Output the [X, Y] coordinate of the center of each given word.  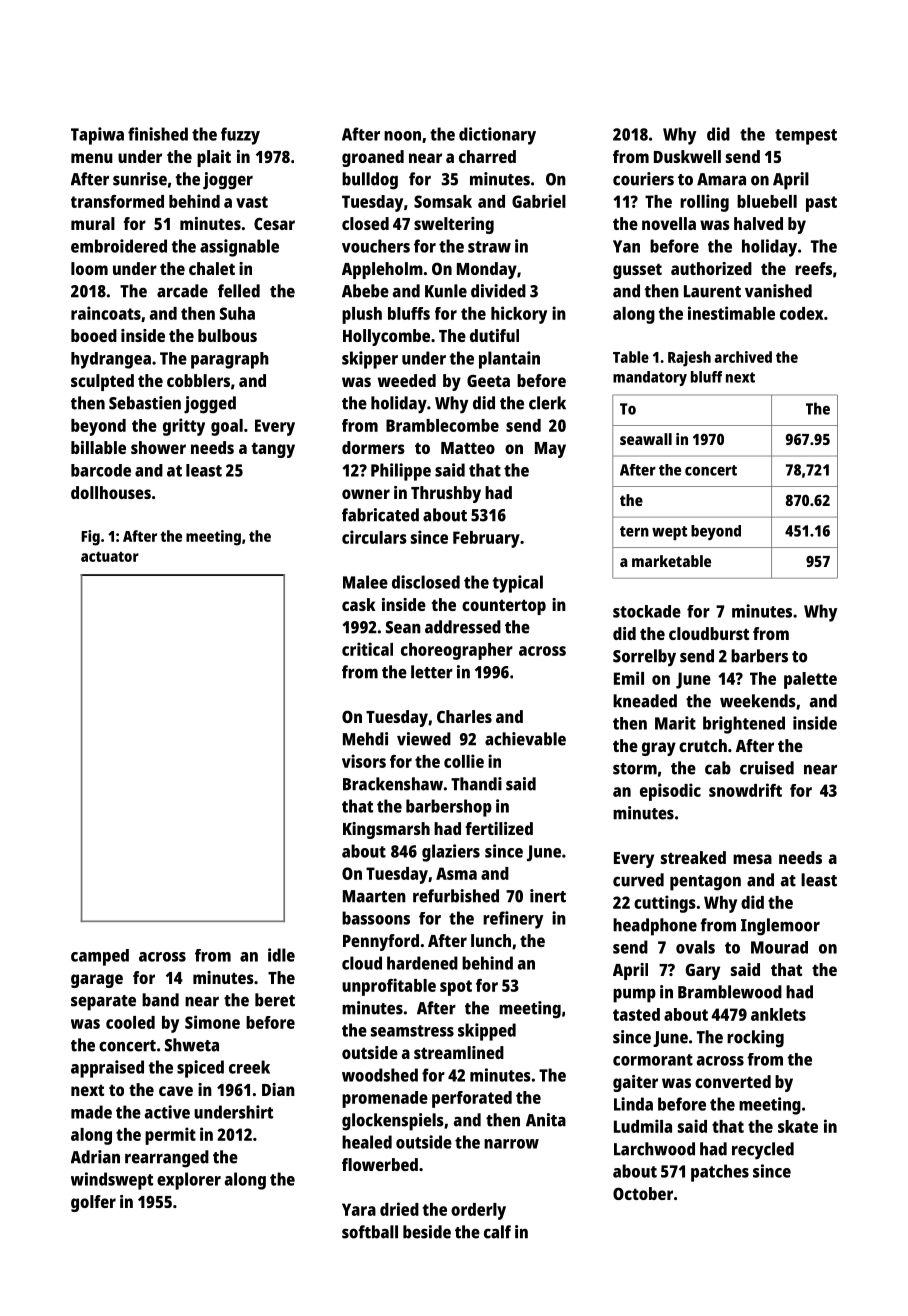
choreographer [457, 651]
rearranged [167, 1159]
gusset [637, 271]
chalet [212, 268]
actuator [110, 556]
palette [810, 680]
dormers [373, 447]
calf [497, 1232]
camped [100, 957]
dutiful [494, 335]
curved [638, 880]
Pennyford [381, 942]
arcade [182, 291]
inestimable [731, 313]
